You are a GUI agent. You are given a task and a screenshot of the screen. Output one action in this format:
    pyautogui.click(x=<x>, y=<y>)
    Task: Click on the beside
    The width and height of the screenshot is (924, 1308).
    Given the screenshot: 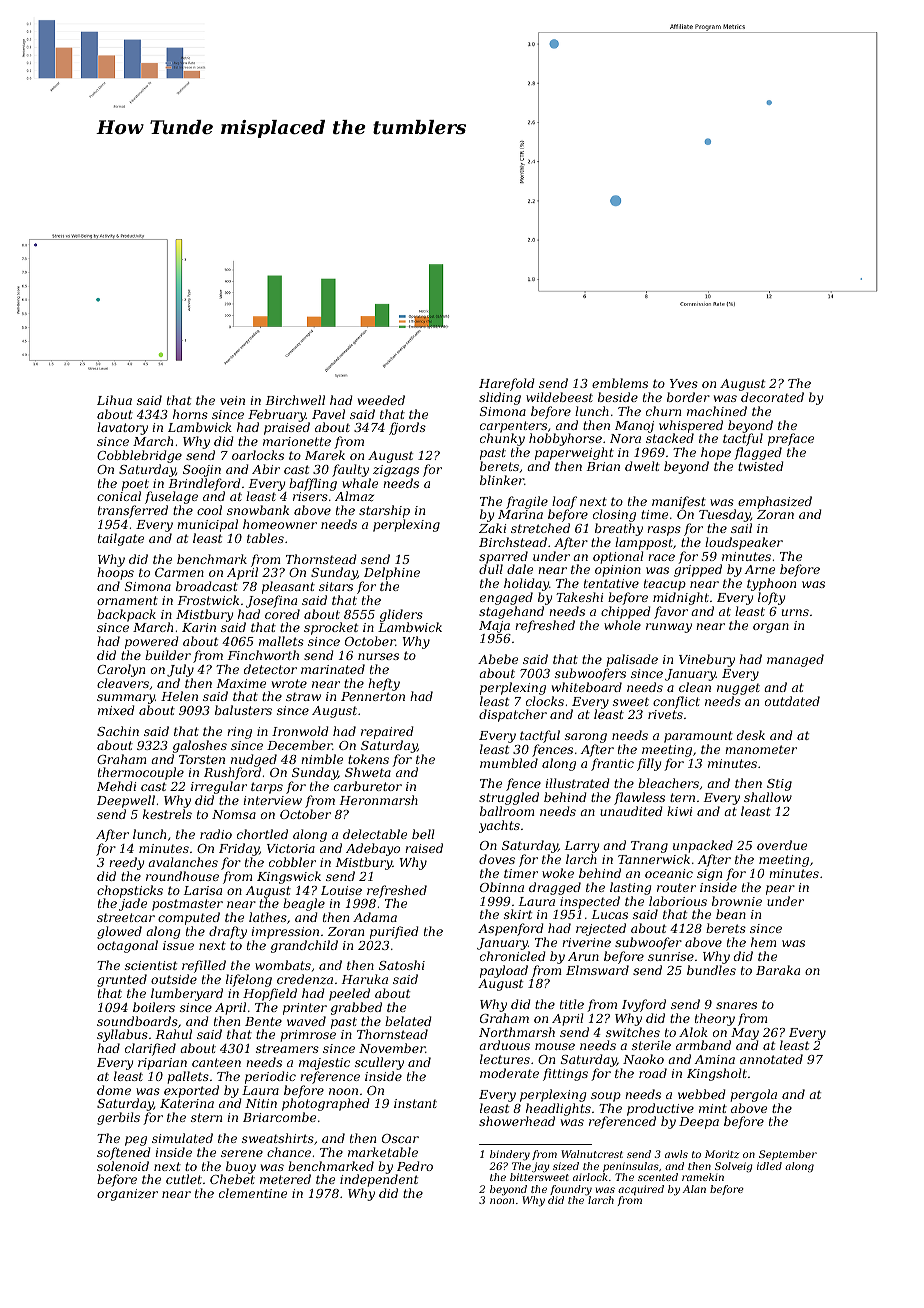 What is the action you would take?
    pyautogui.click(x=618, y=397)
